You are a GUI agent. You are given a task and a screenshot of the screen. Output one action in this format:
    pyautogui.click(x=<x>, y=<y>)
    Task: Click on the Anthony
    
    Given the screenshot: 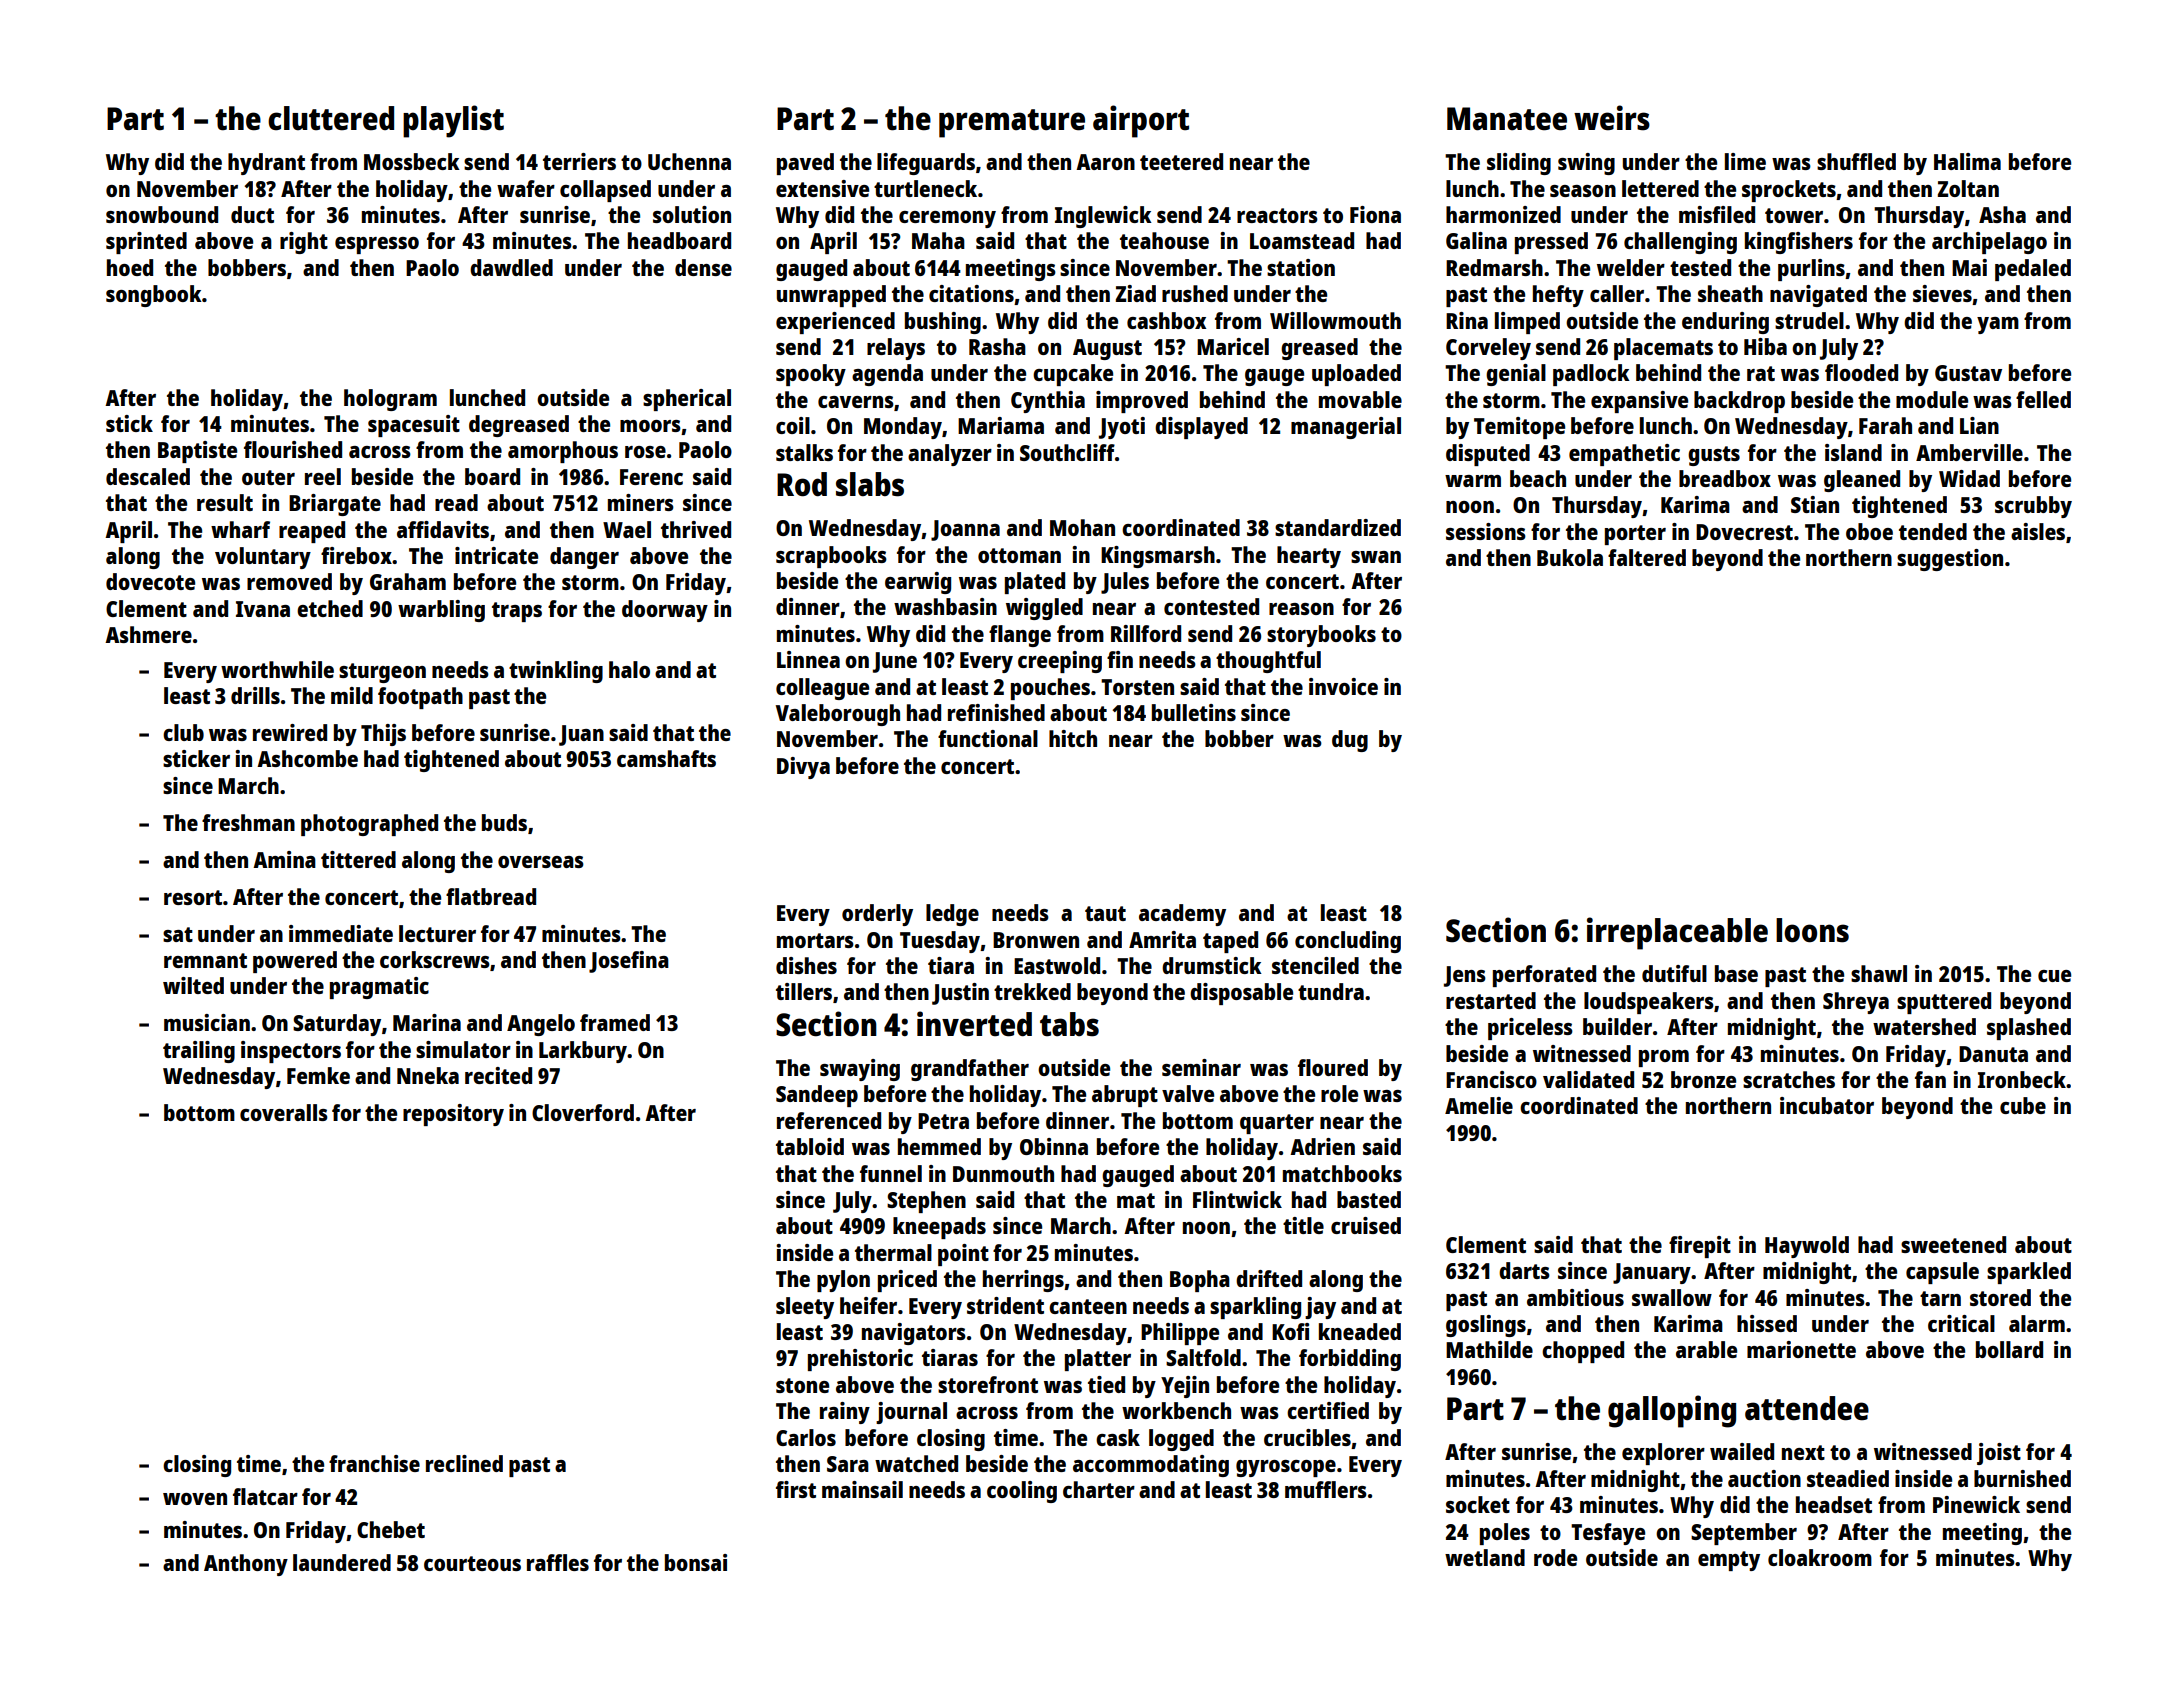 What is the action you would take?
    pyautogui.click(x=246, y=1565)
